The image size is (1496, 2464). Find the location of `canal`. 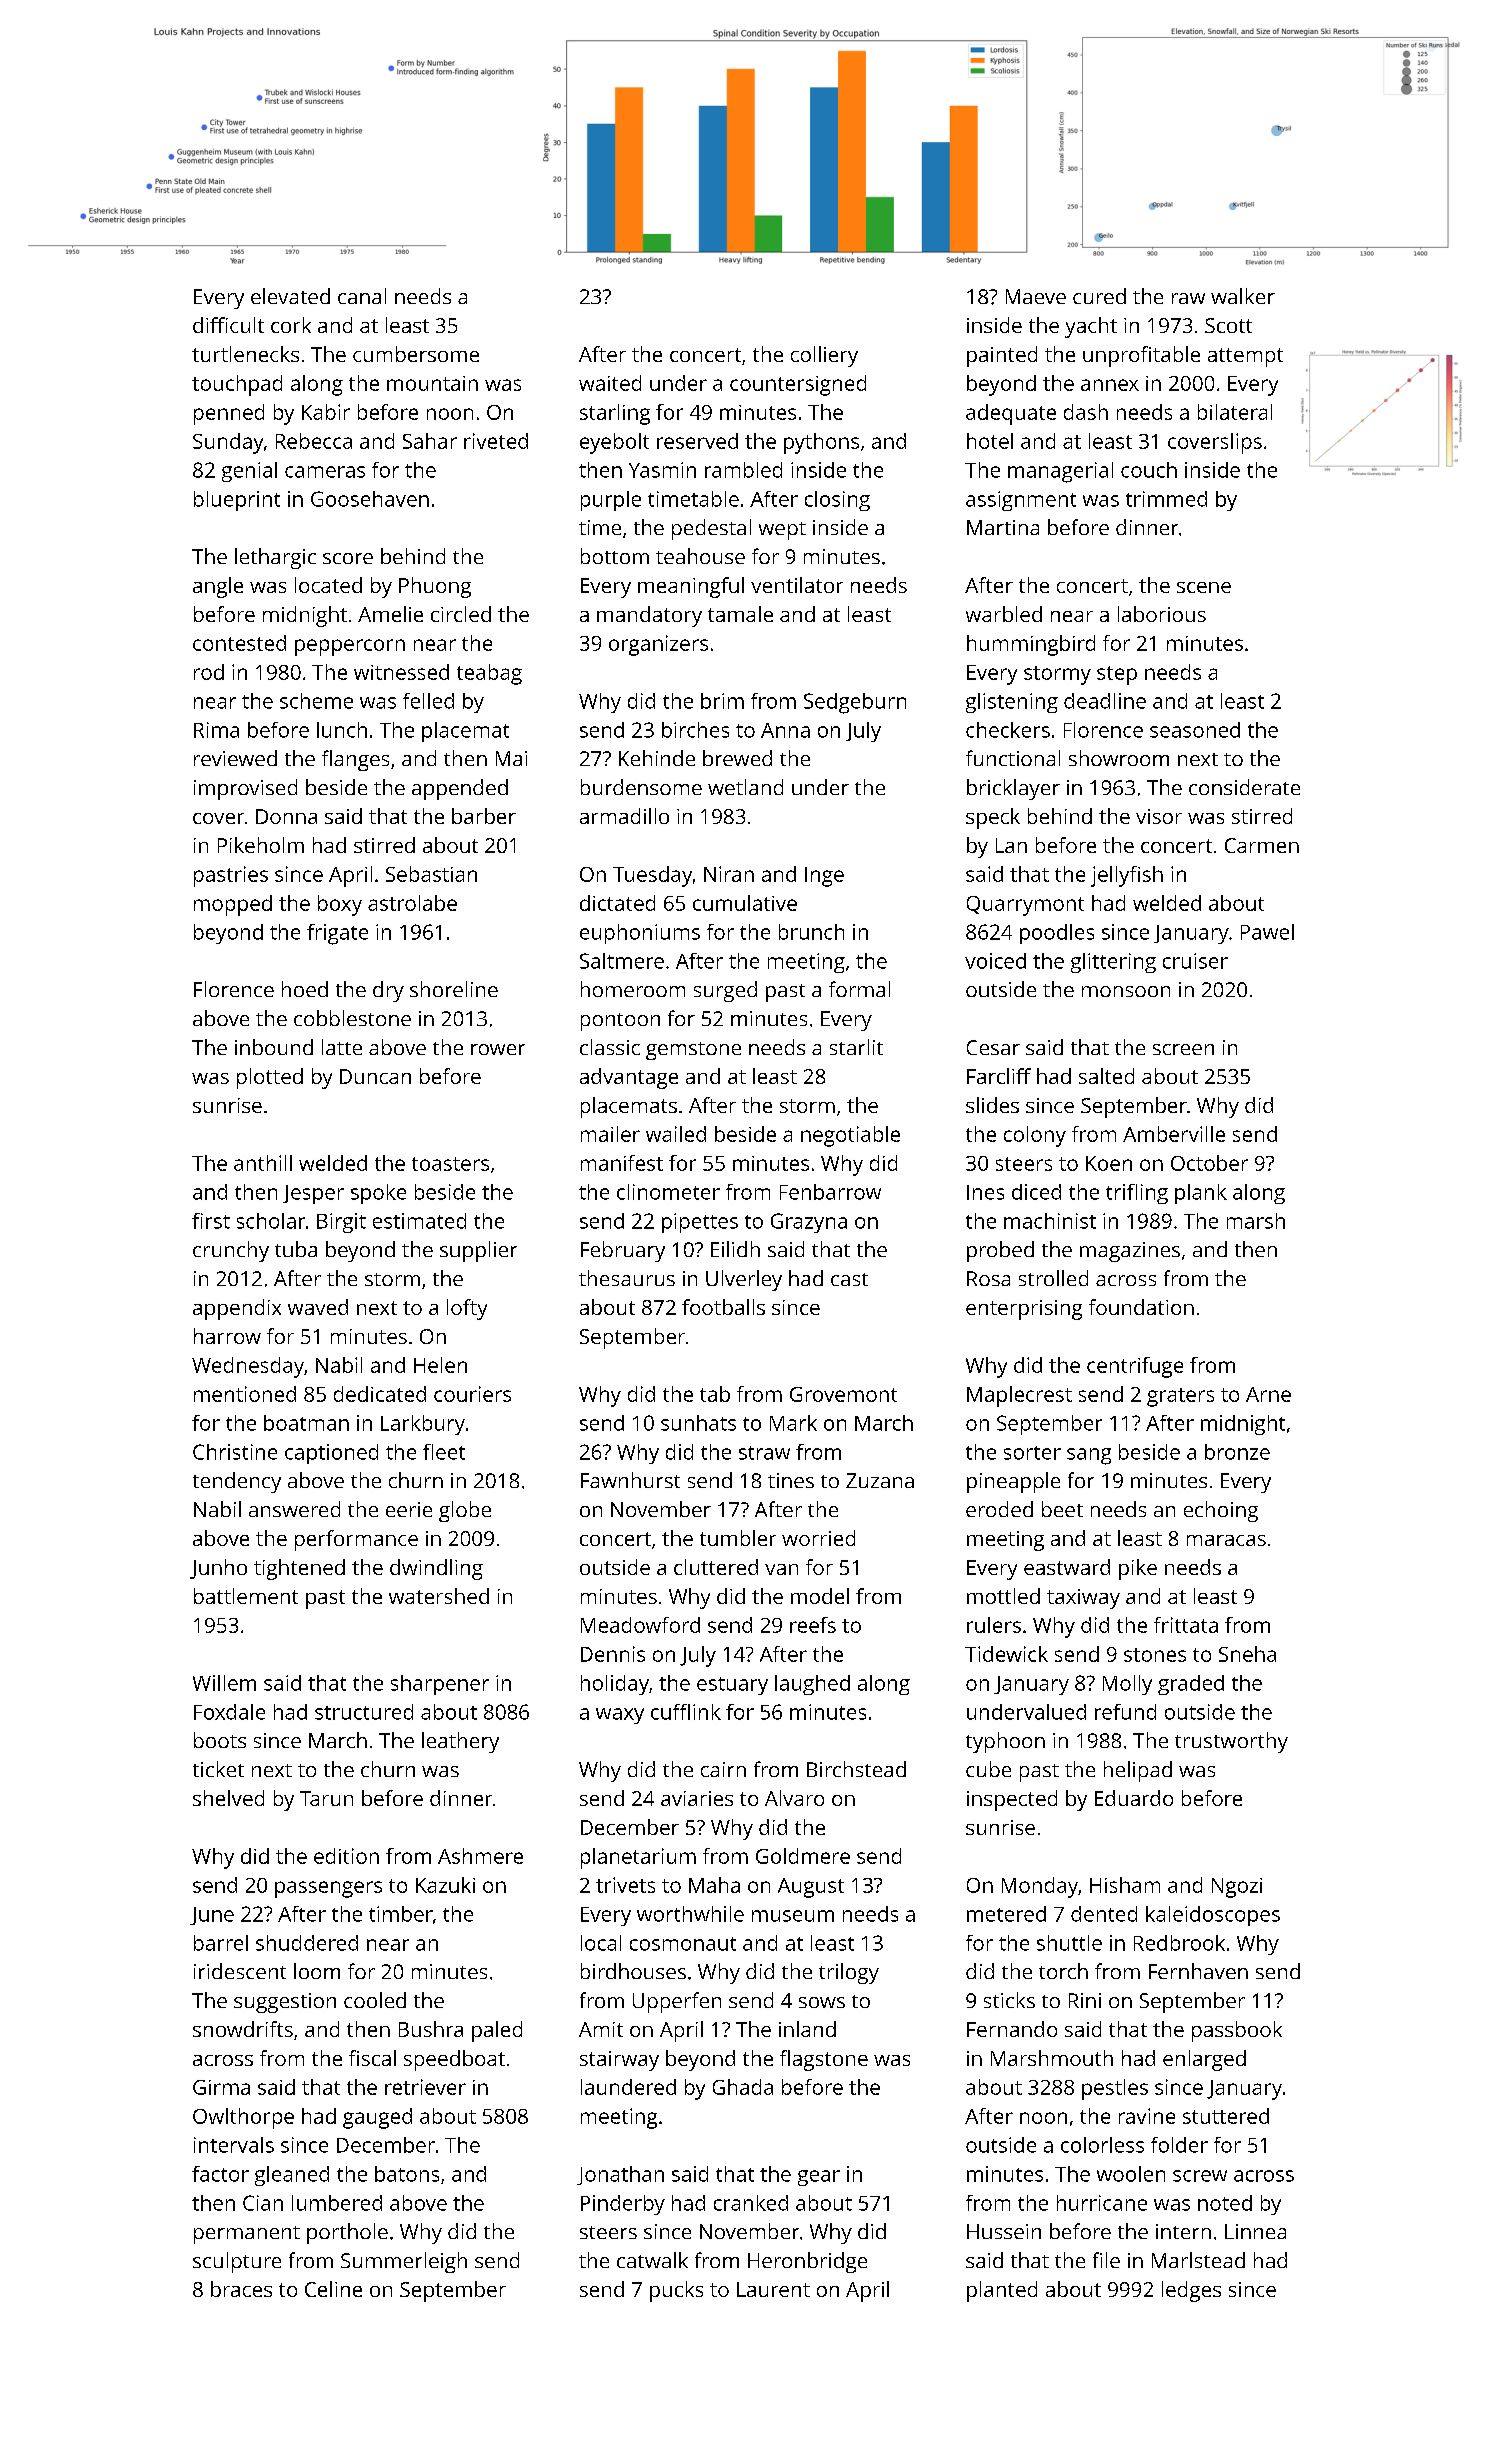

canal is located at coordinates (362, 296).
